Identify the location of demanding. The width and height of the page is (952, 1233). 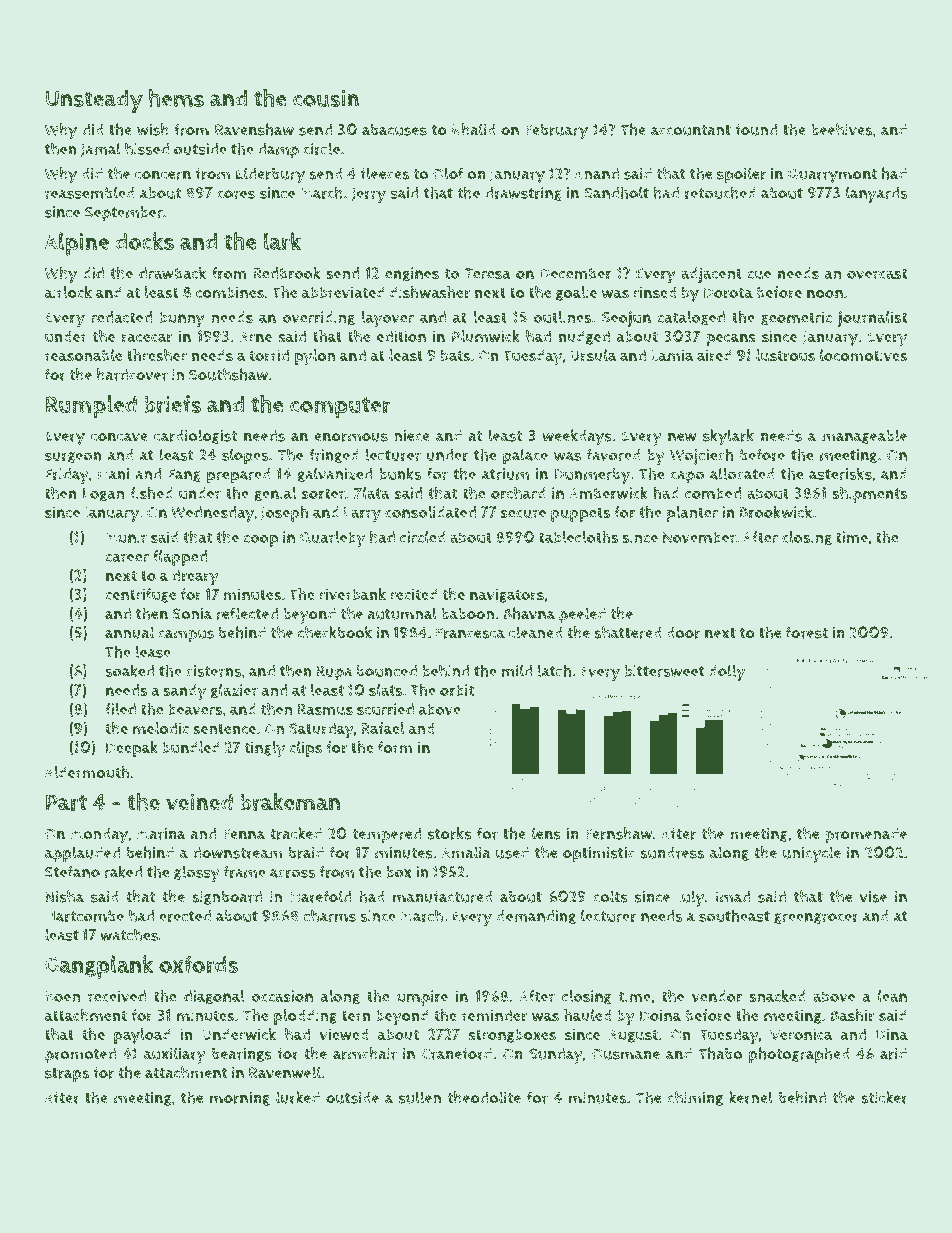
(536, 917).
